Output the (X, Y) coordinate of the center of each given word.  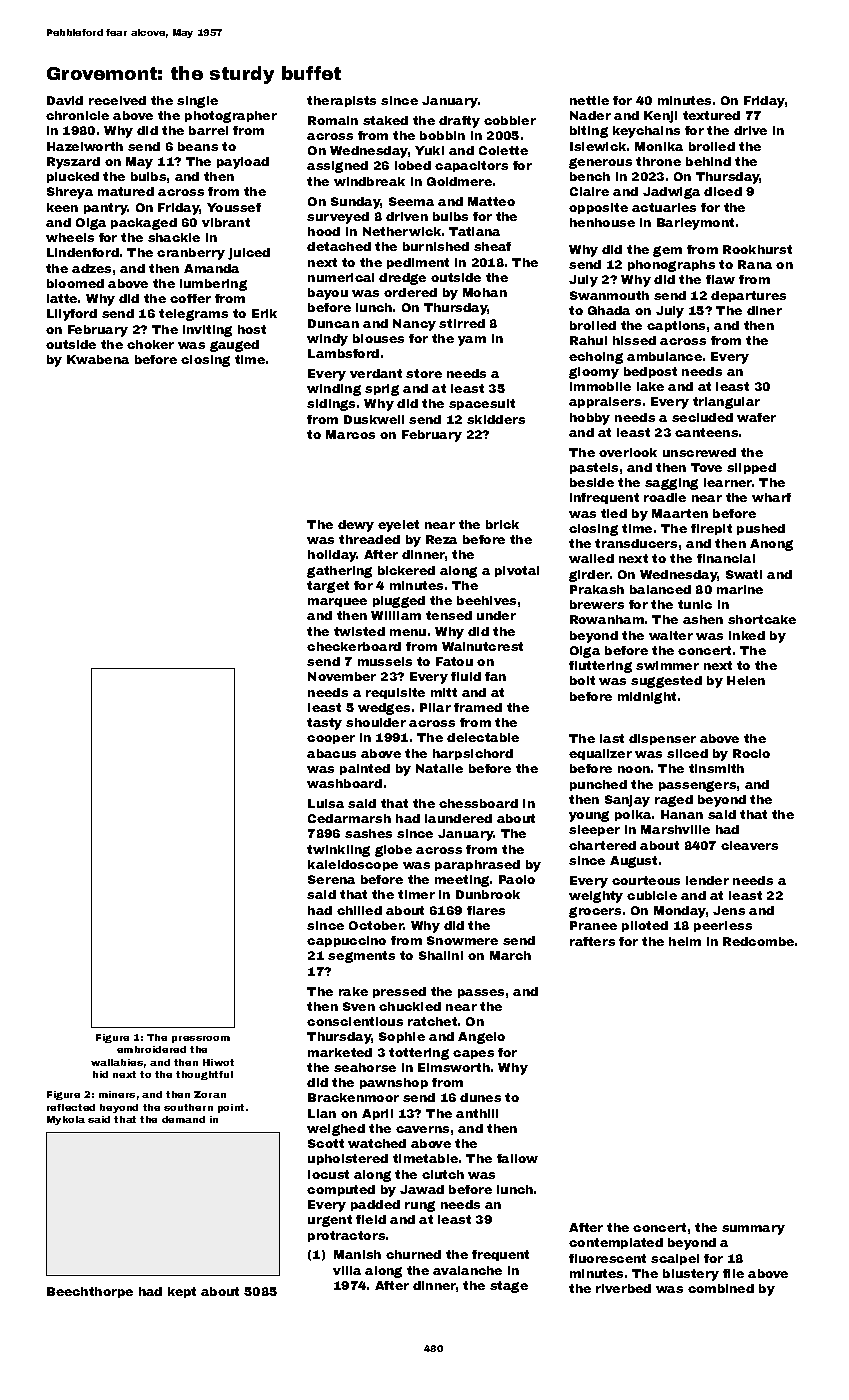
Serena (331, 879)
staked (385, 120)
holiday (332, 556)
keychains (646, 132)
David (65, 100)
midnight (647, 698)
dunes (480, 1097)
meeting (462, 881)
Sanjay (627, 801)
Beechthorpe (90, 1292)
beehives (486, 600)
